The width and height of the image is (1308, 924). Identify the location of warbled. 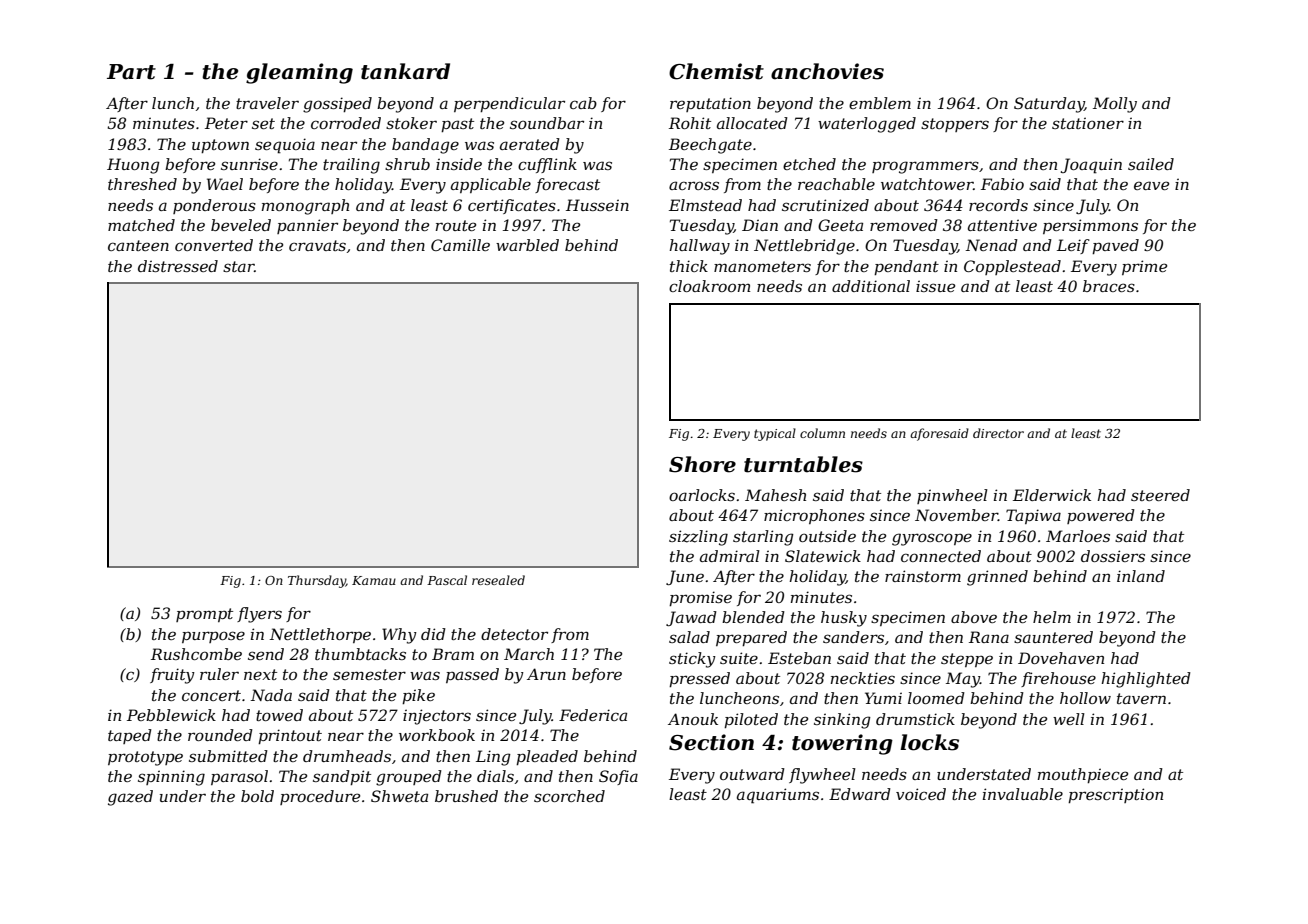
(527, 245).
